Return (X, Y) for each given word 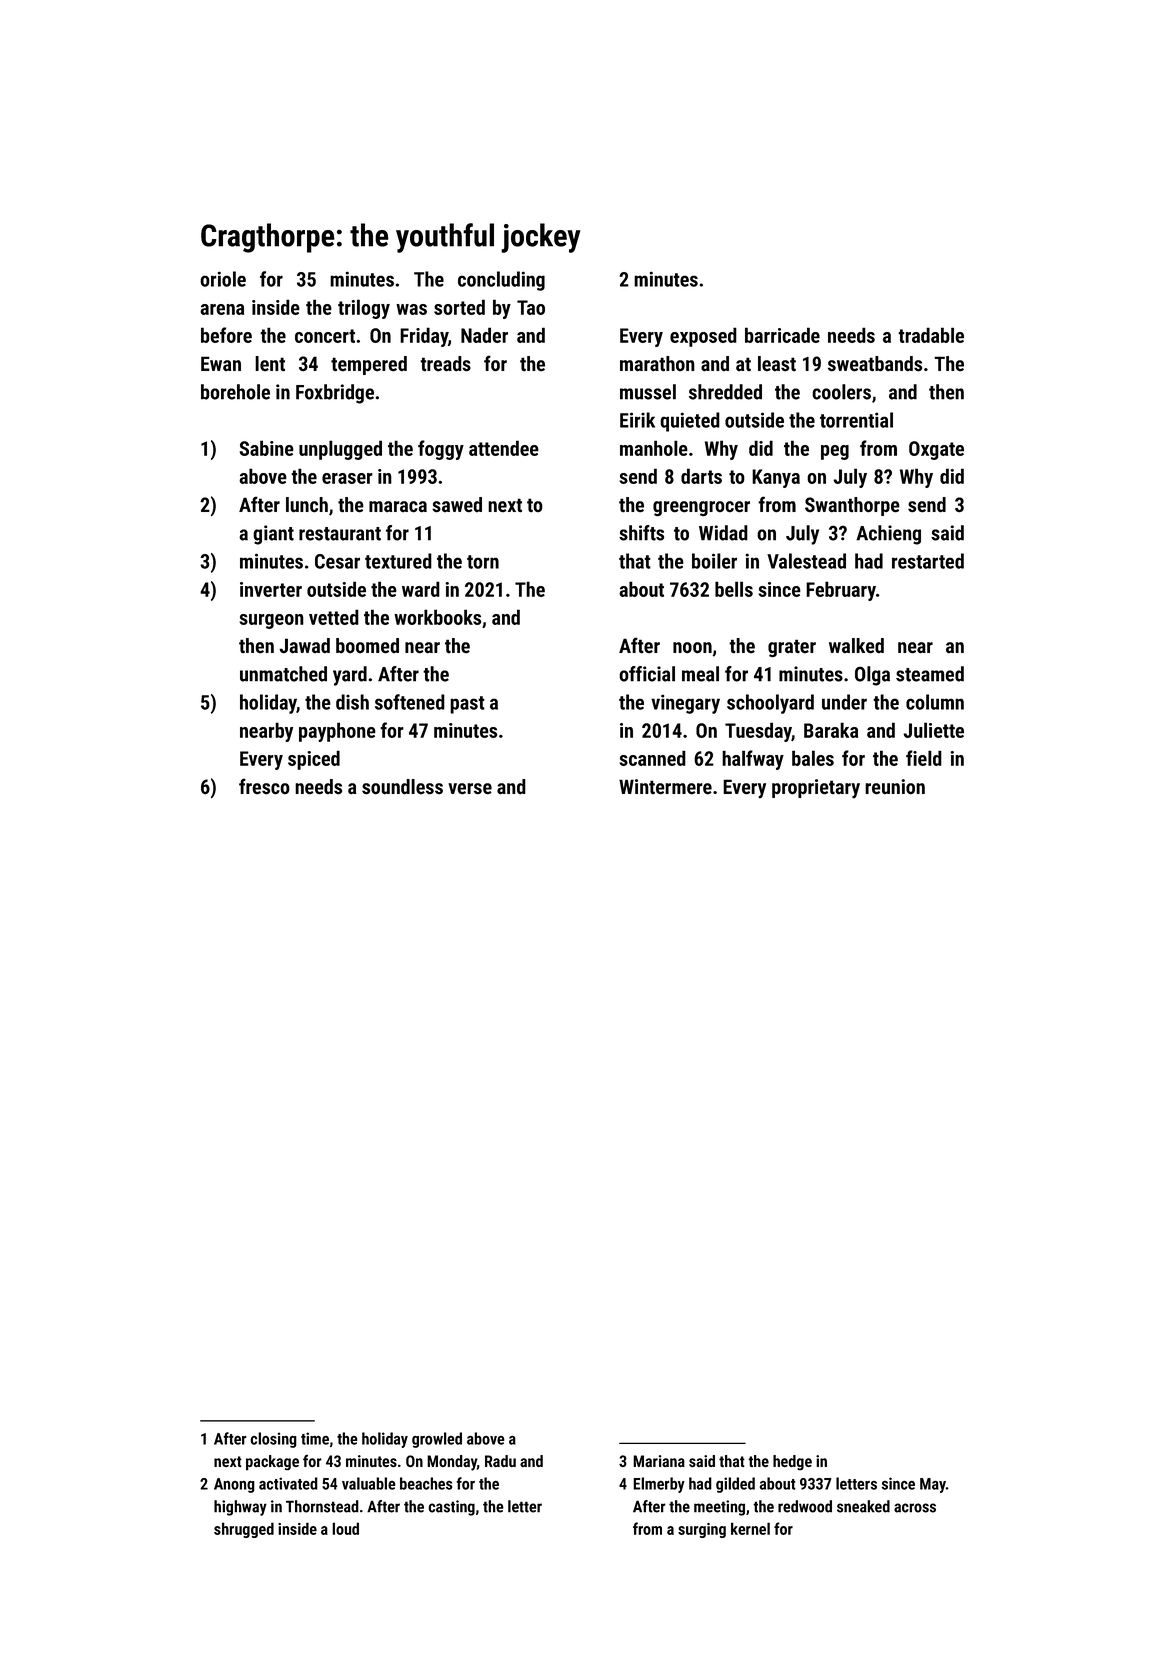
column (935, 702)
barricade (782, 335)
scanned (652, 758)
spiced (314, 760)
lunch (307, 505)
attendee (504, 448)
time (315, 1438)
